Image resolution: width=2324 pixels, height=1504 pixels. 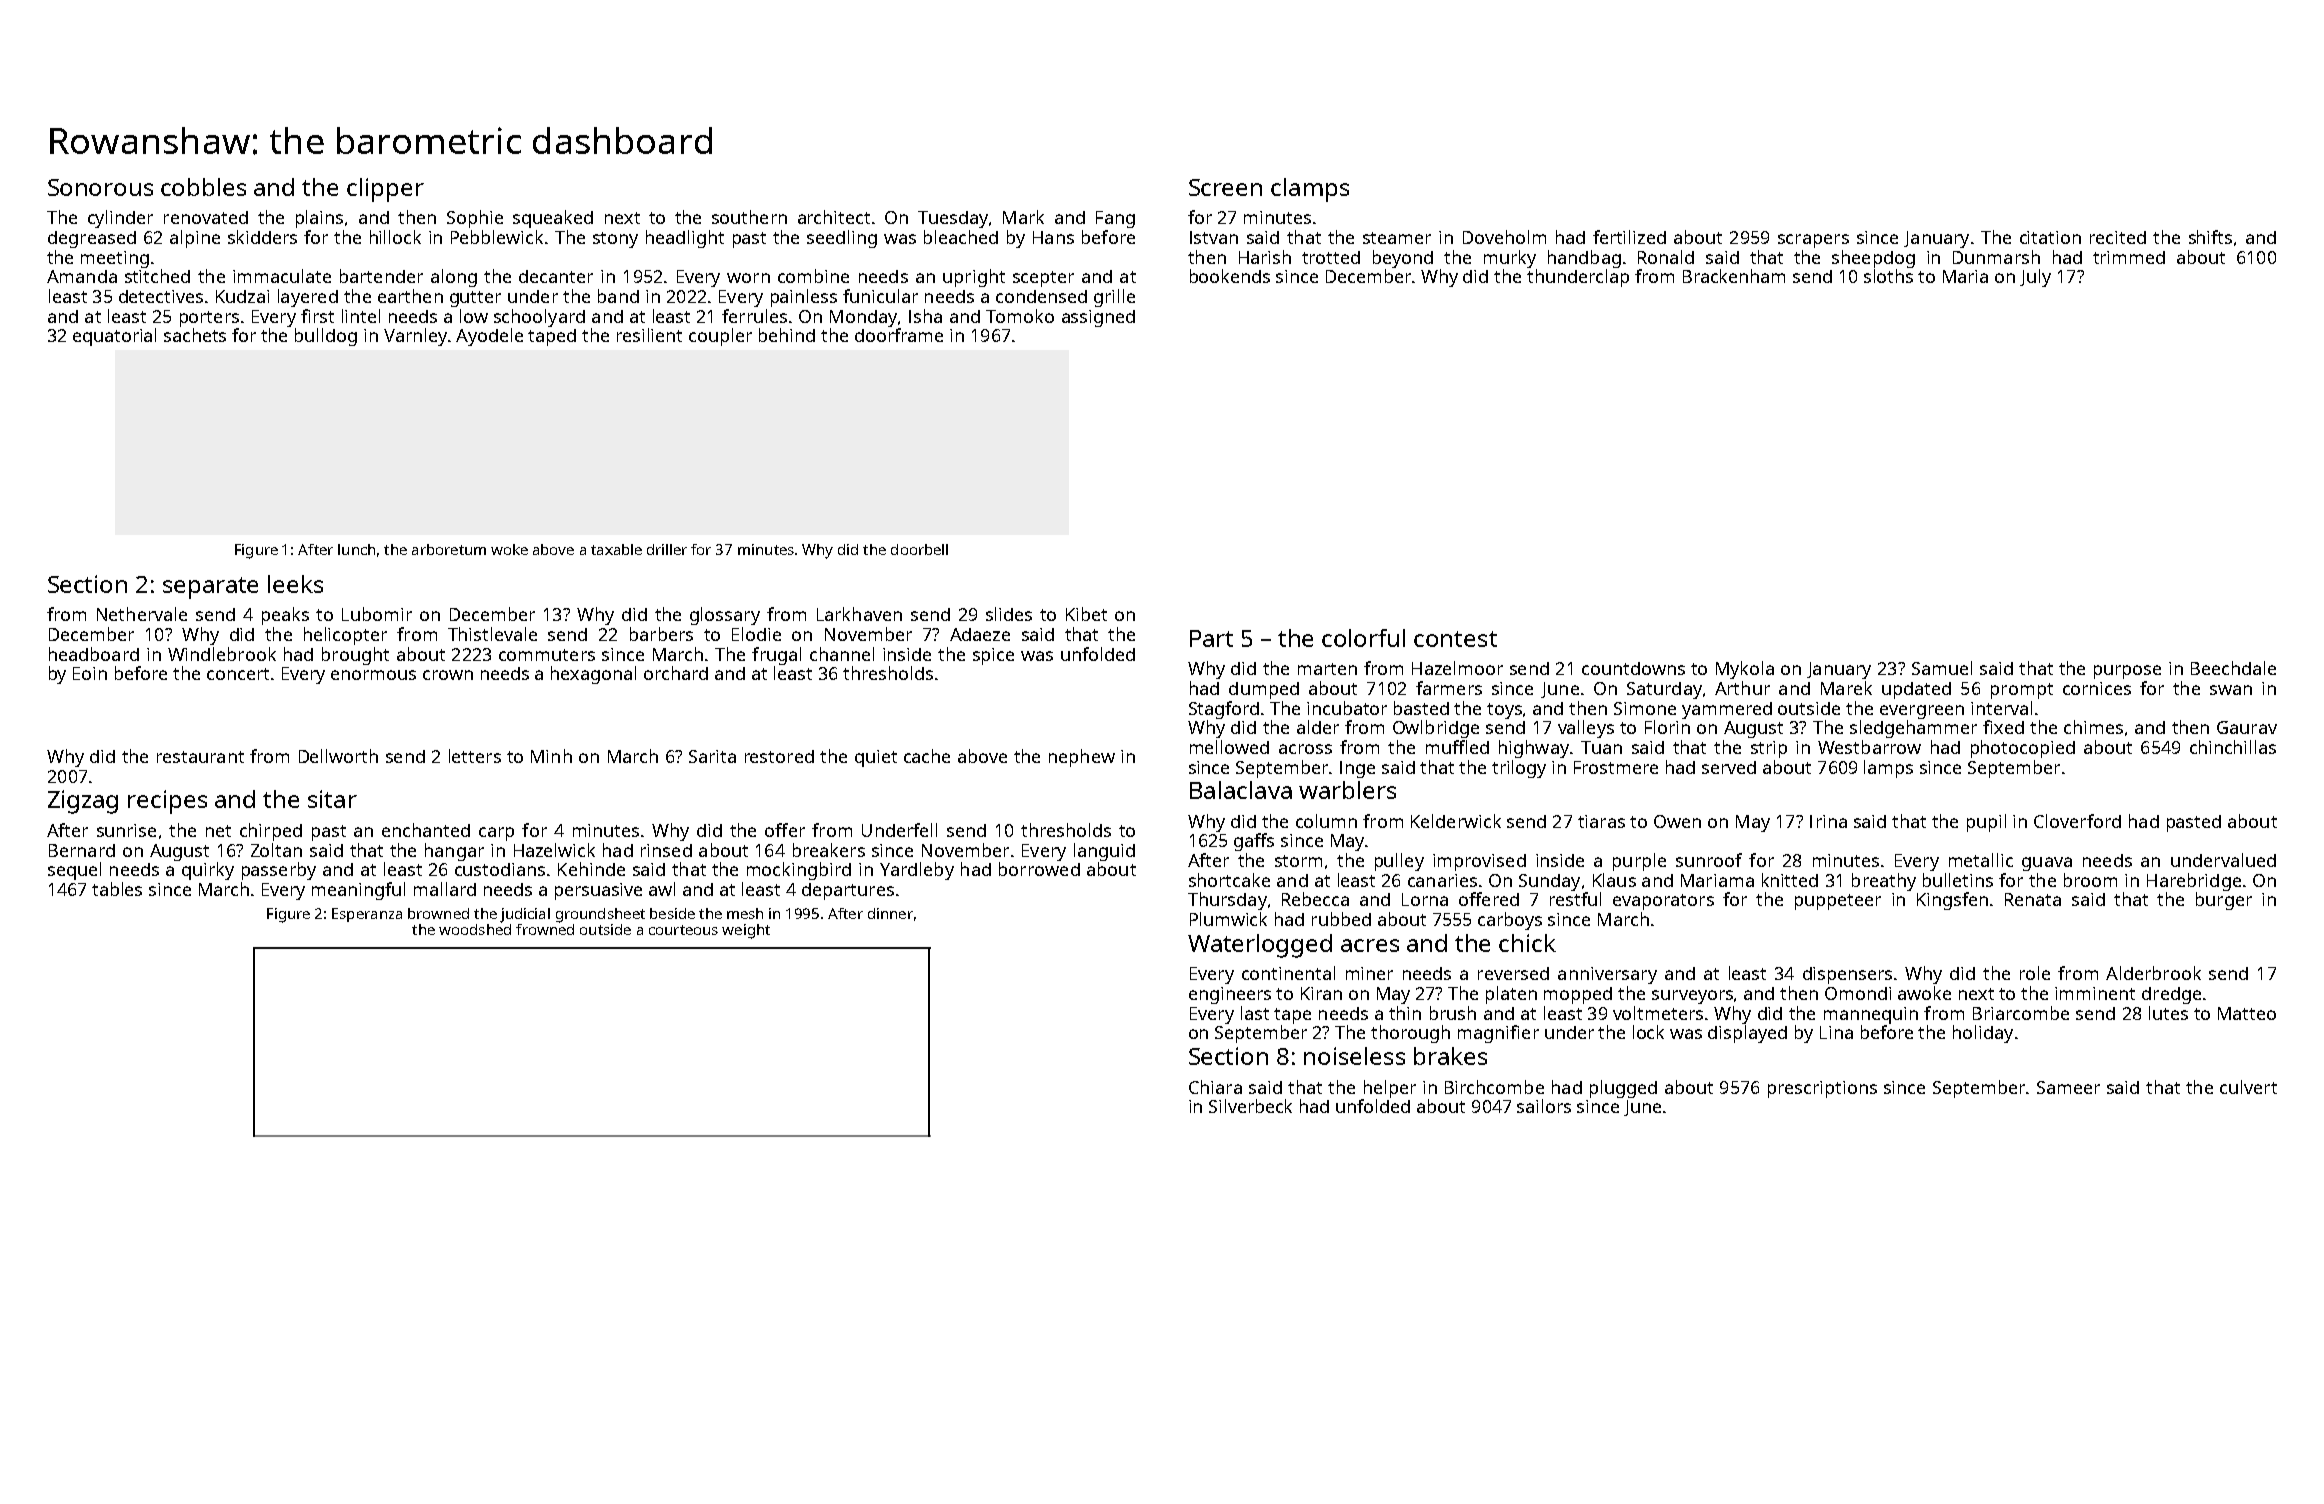 I want to click on burger, so click(x=2224, y=901).
